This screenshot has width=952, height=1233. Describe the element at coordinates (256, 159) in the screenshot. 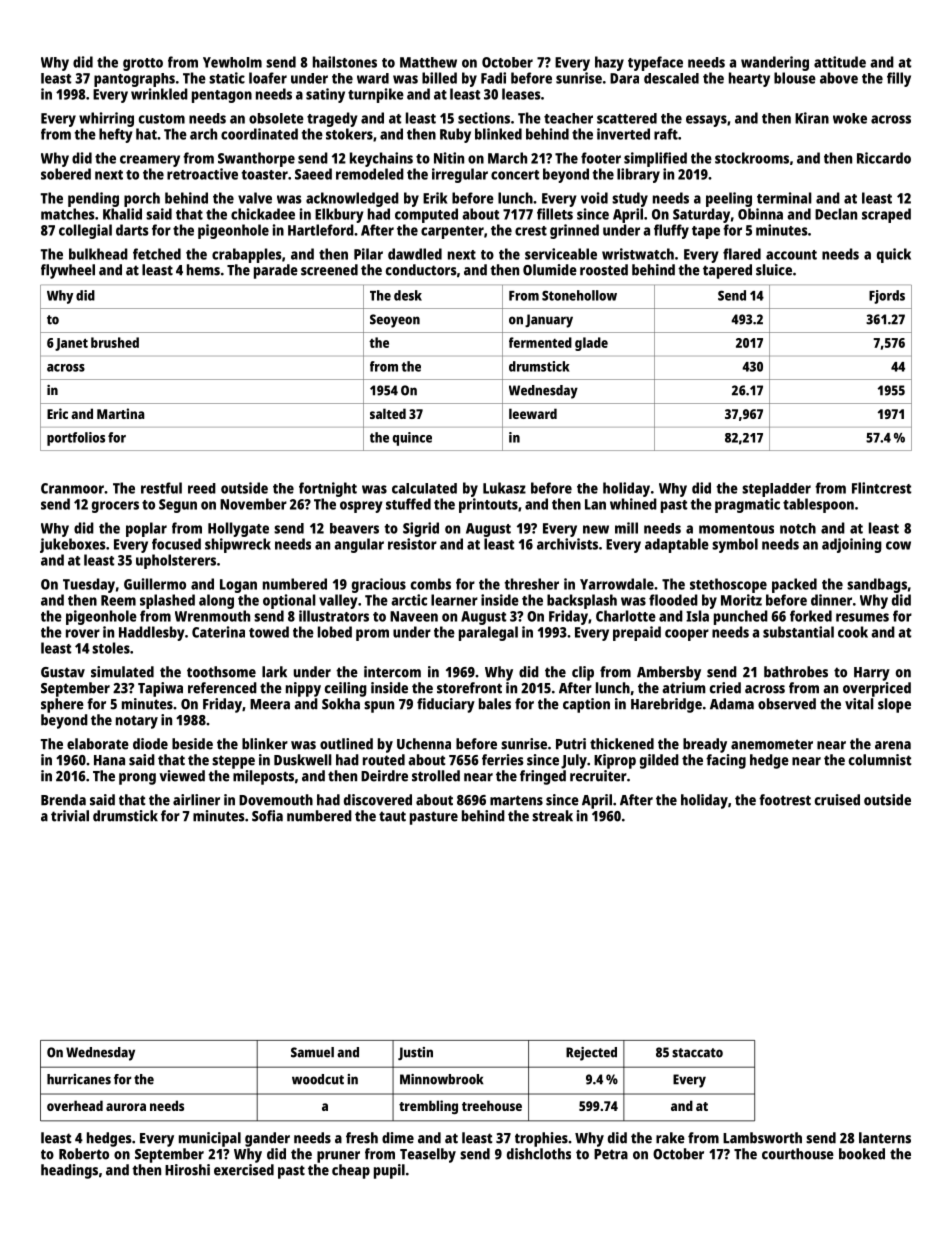

I see `Swanthorpe` at that location.
